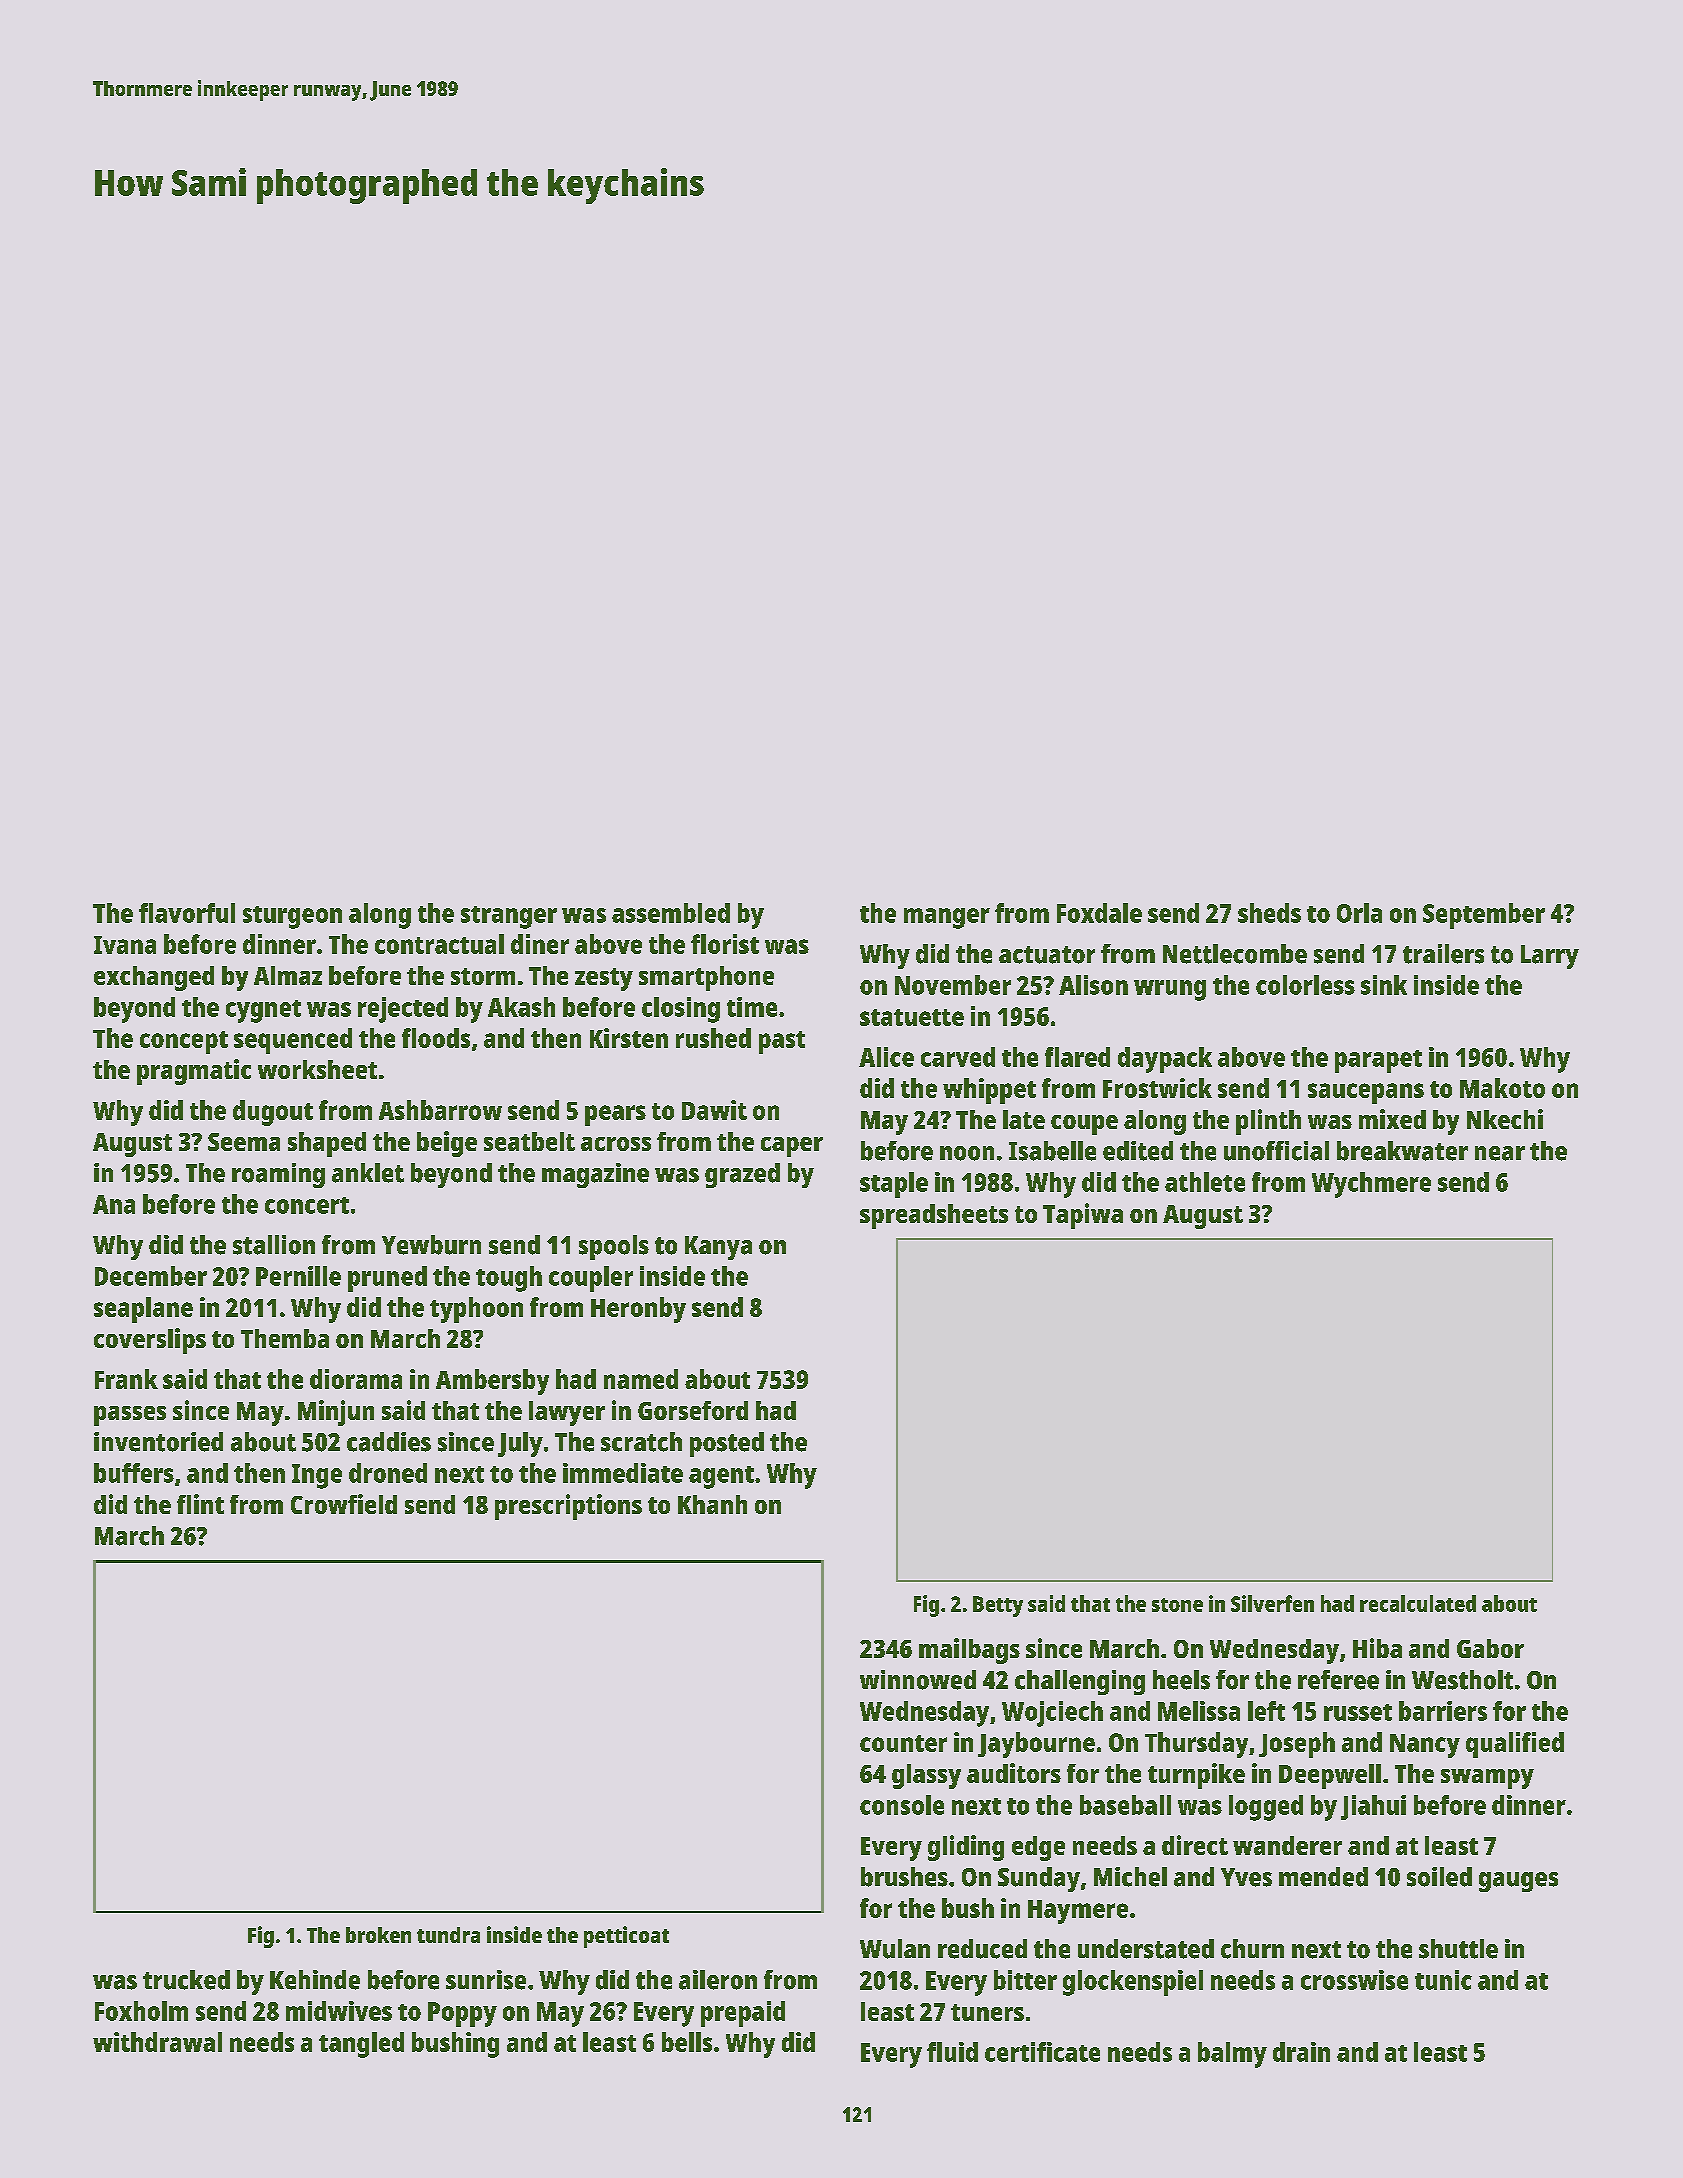  I want to click on Joseph, so click(1297, 1745).
